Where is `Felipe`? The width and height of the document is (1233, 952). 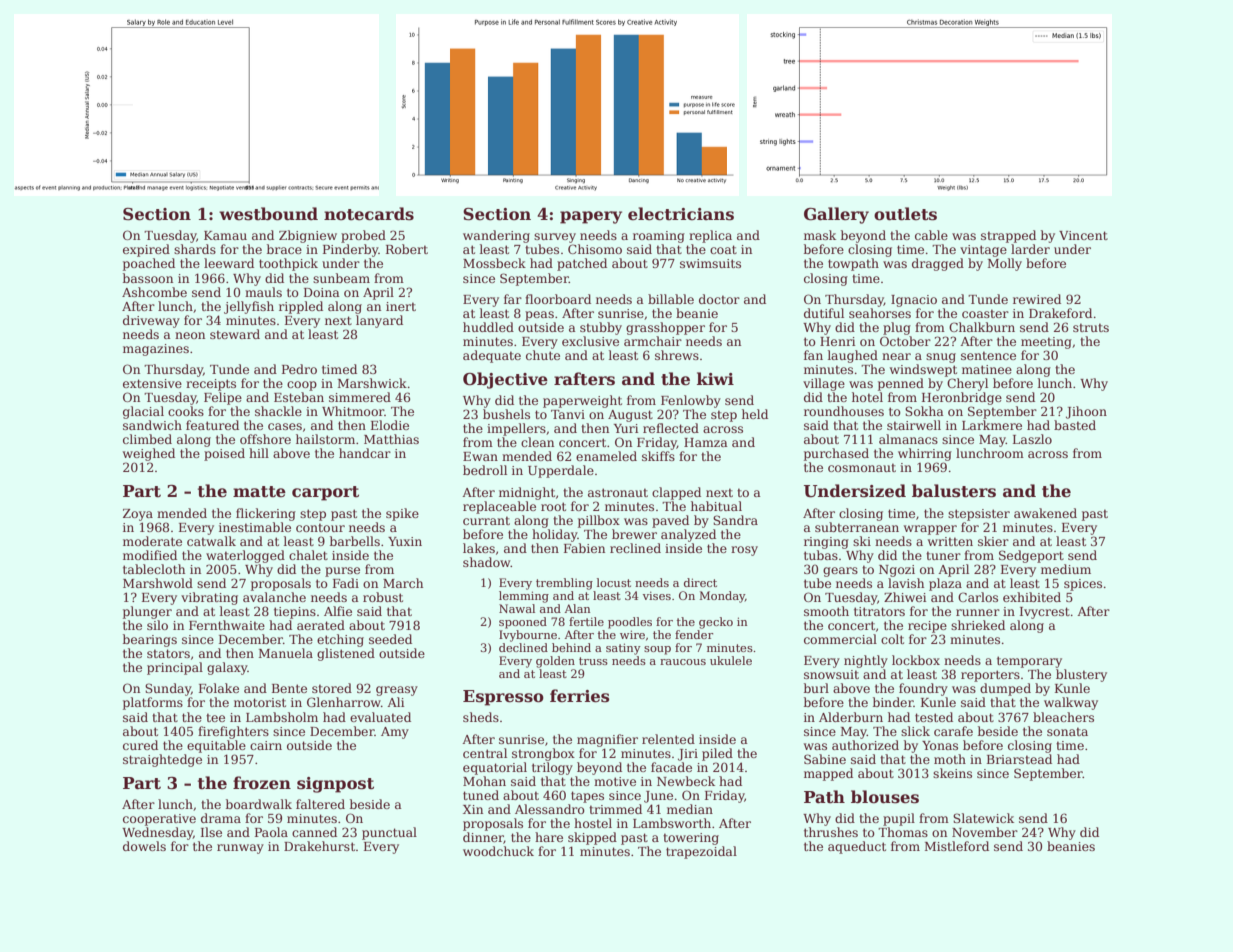 Felipe is located at coordinates (223, 398).
